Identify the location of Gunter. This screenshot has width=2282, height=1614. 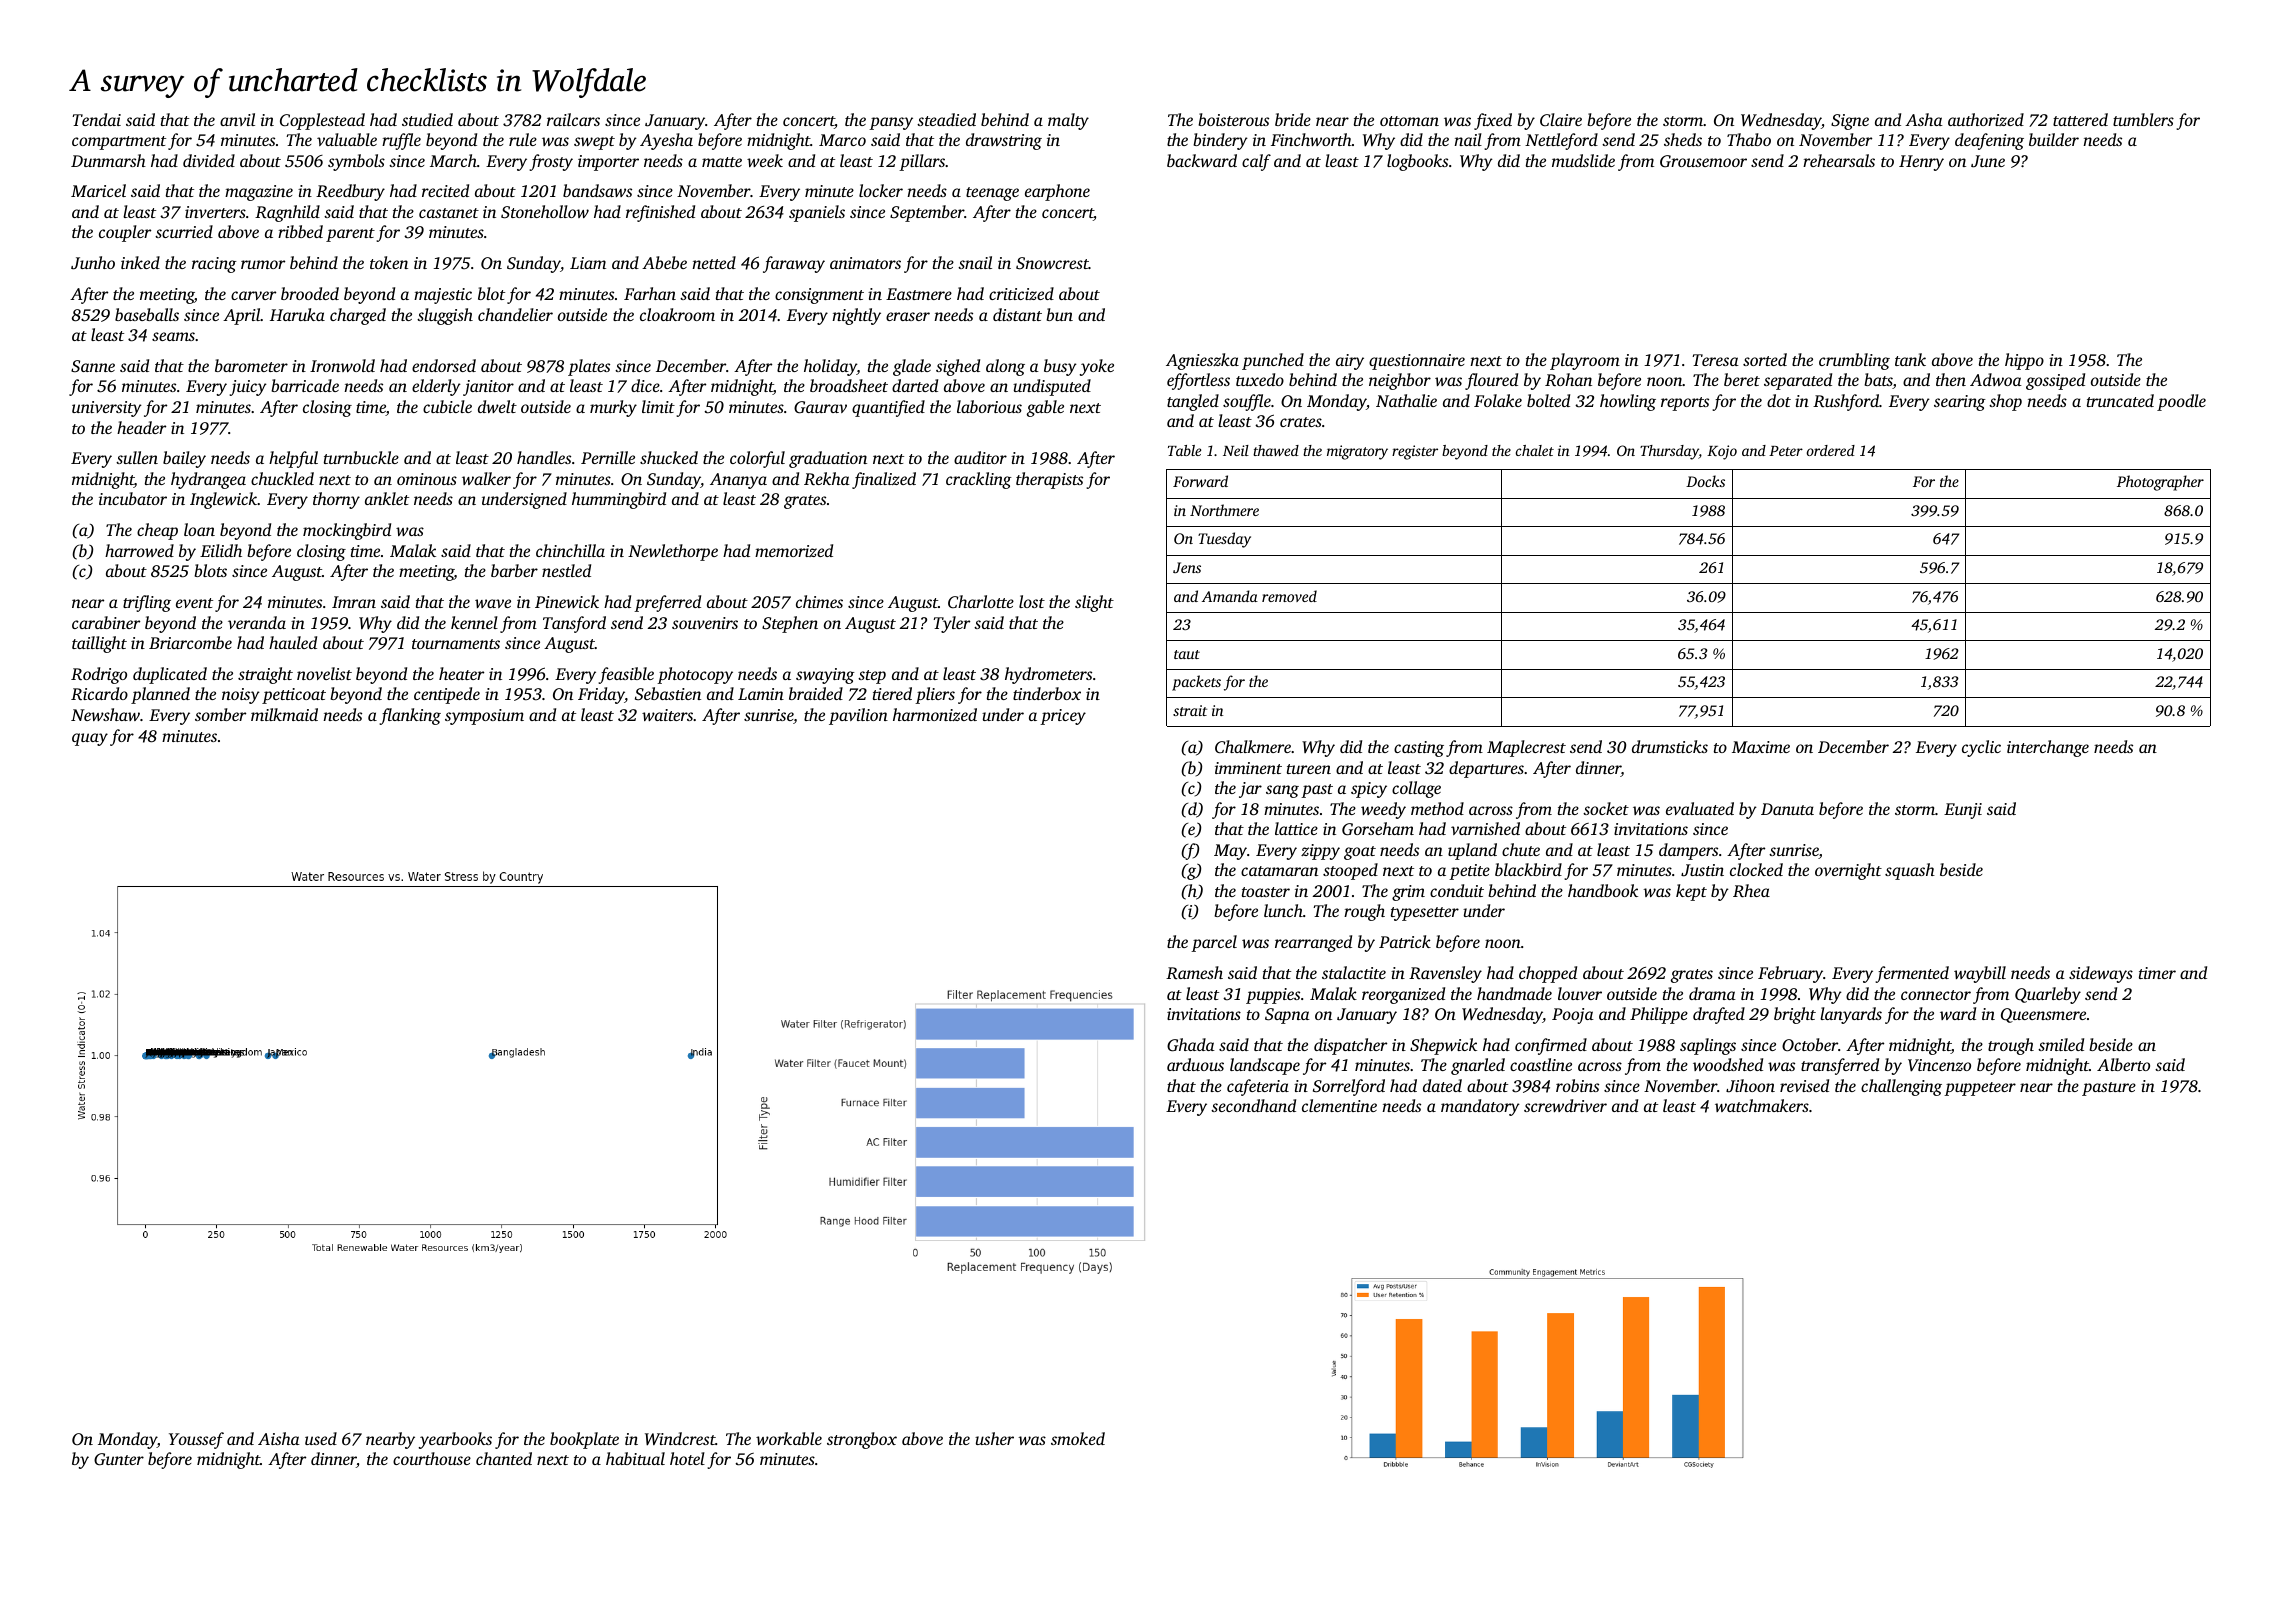
(119, 1459).
